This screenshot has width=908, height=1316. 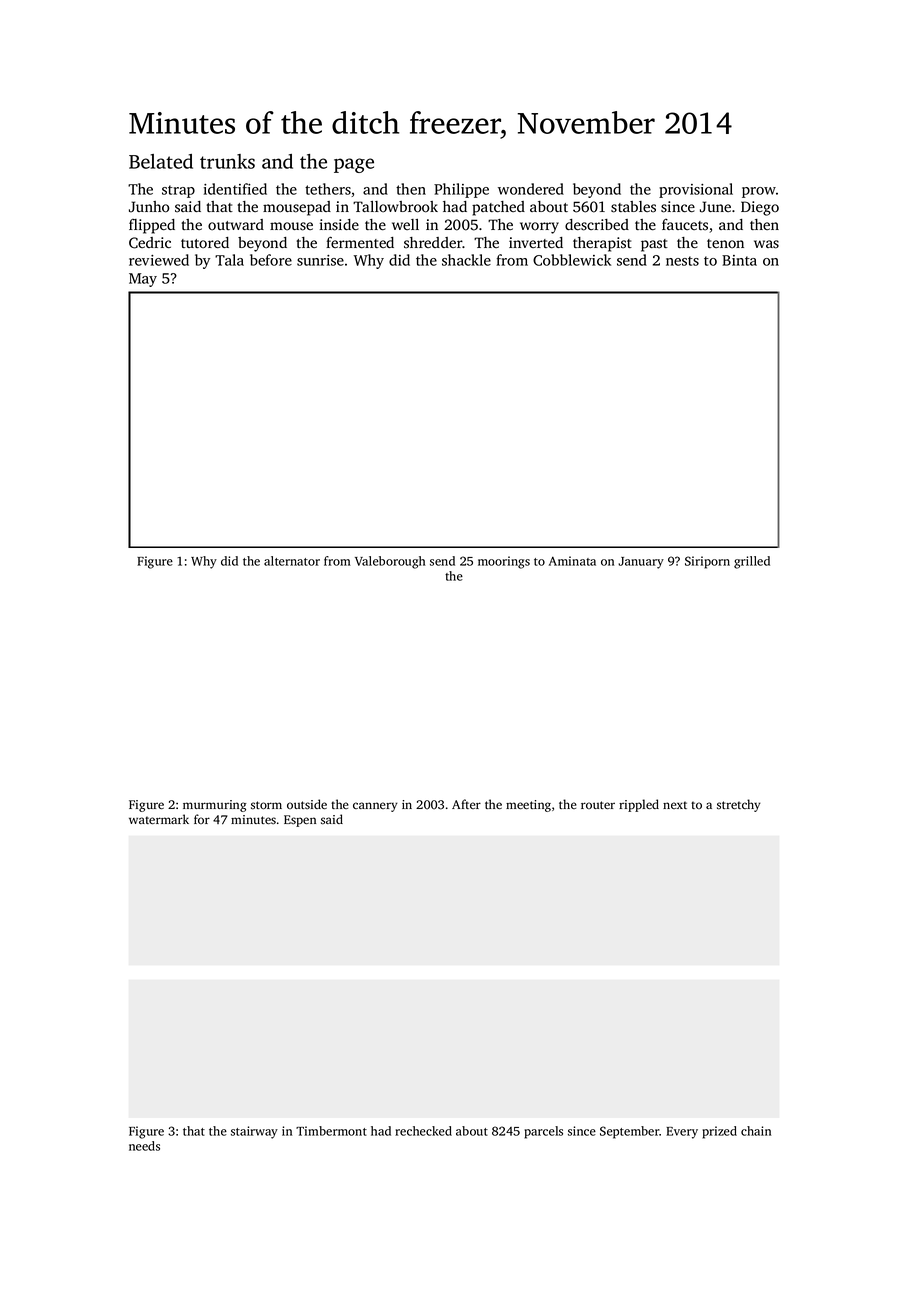 I want to click on Espen, so click(x=300, y=821).
